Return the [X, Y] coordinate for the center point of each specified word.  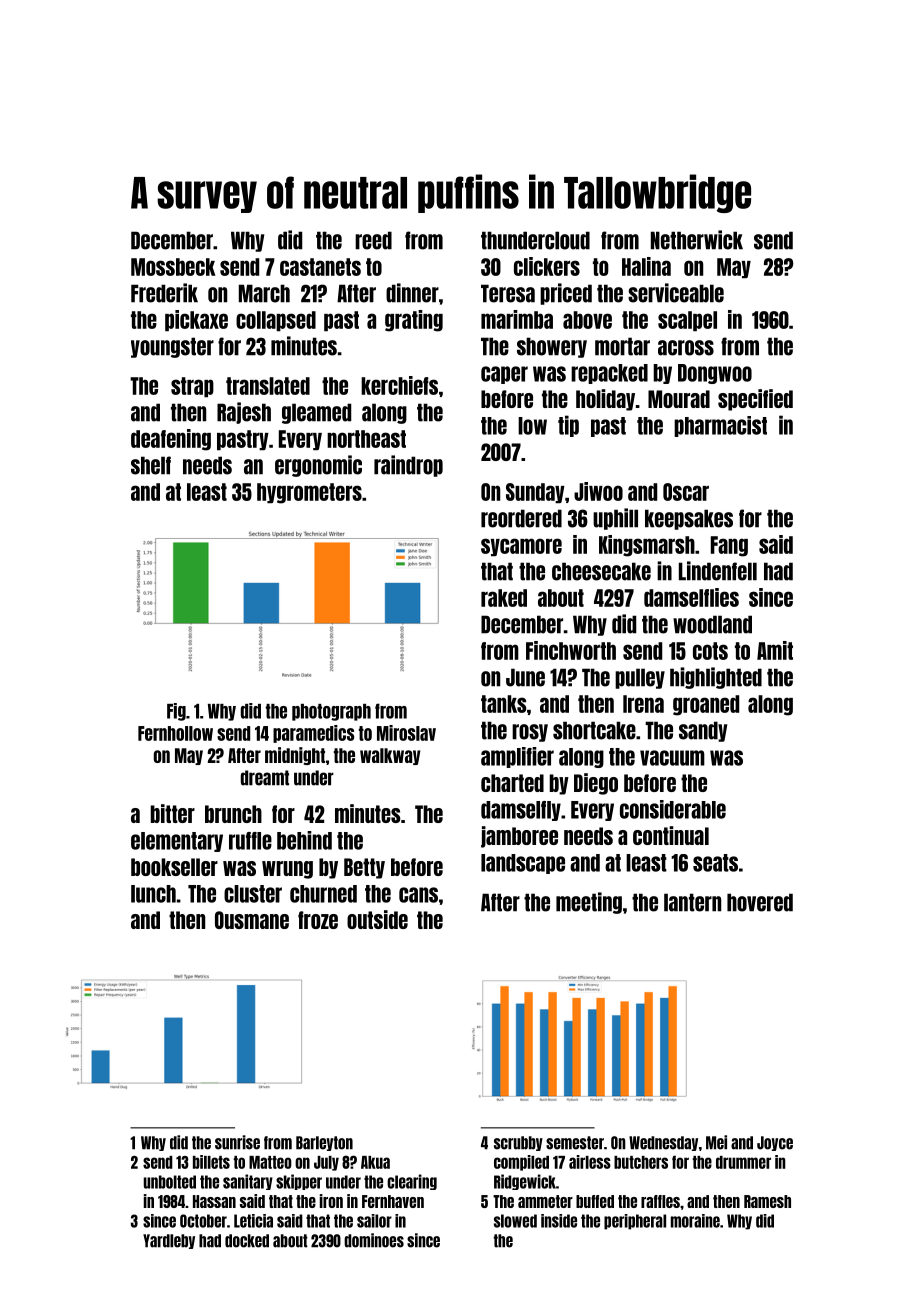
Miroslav [406, 733]
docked [247, 1241]
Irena [643, 704]
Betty [364, 868]
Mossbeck [173, 267]
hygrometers [309, 493]
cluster [253, 894]
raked [504, 598]
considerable [673, 809]
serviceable [676, 293]
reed [373, 240]
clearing [412, 1182]
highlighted [716, 678]
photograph [331, 712]
